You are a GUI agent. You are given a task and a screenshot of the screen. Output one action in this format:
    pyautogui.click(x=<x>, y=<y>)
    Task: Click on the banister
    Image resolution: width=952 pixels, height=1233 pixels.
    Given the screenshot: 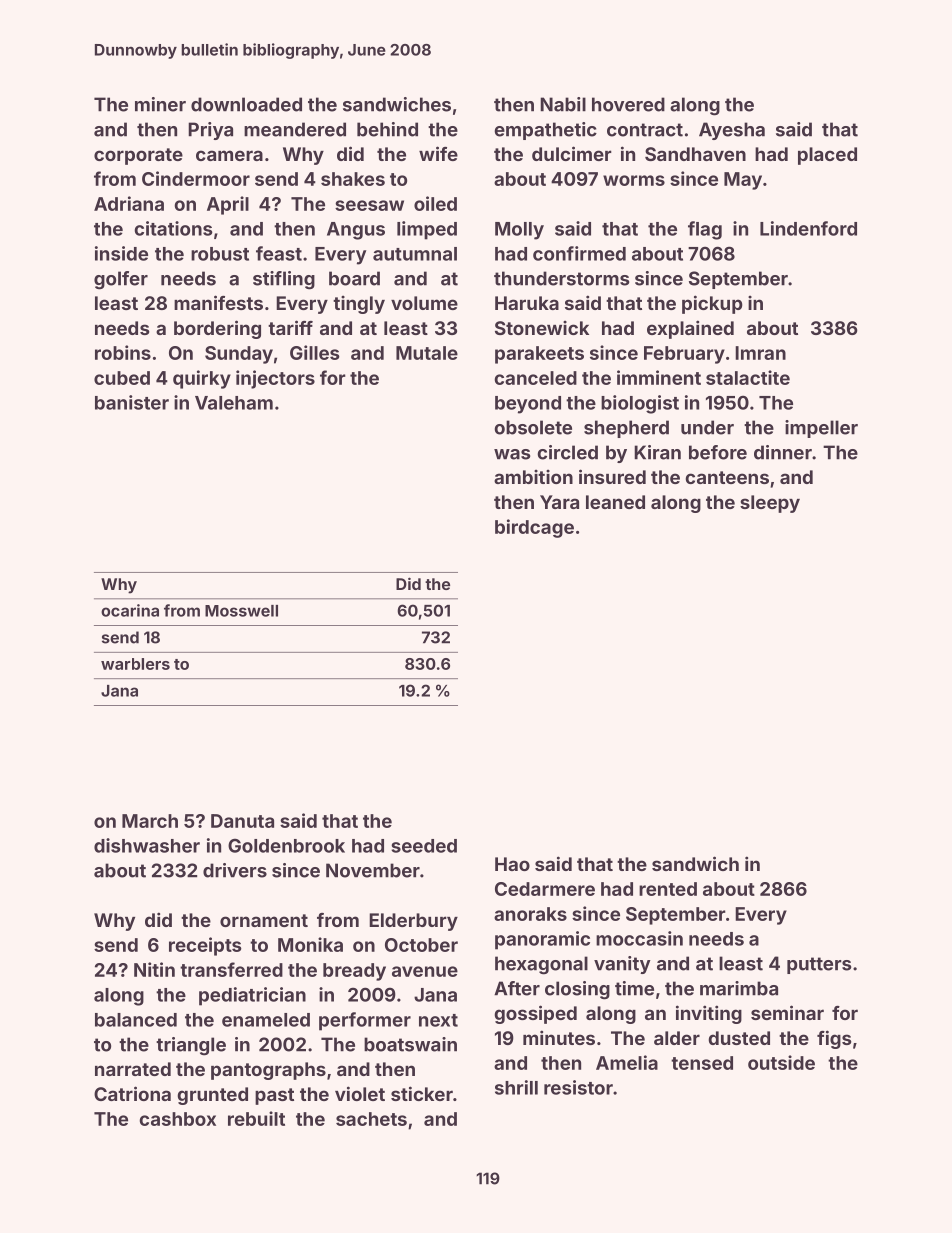 What is the action you would take?
    pyautogui.click(x=132, y=402)
